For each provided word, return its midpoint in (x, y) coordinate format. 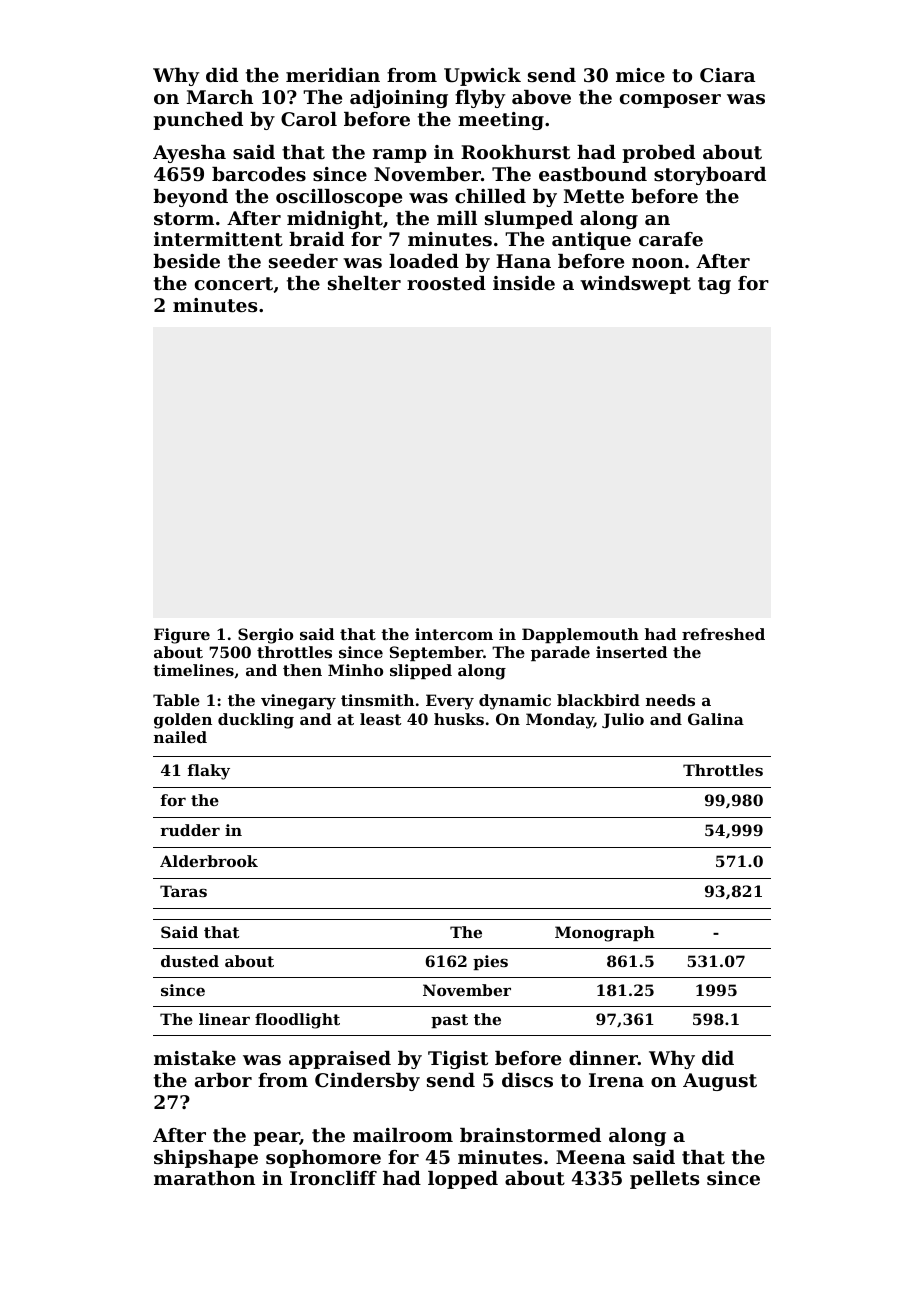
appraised (340, 1060)
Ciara (727, 75)
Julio (623, 720)
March (220, 97)
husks (459, 719)
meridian (333, 75)
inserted (631, 652)
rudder (190, 830)
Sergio (265, 636)
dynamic (515, 702)
